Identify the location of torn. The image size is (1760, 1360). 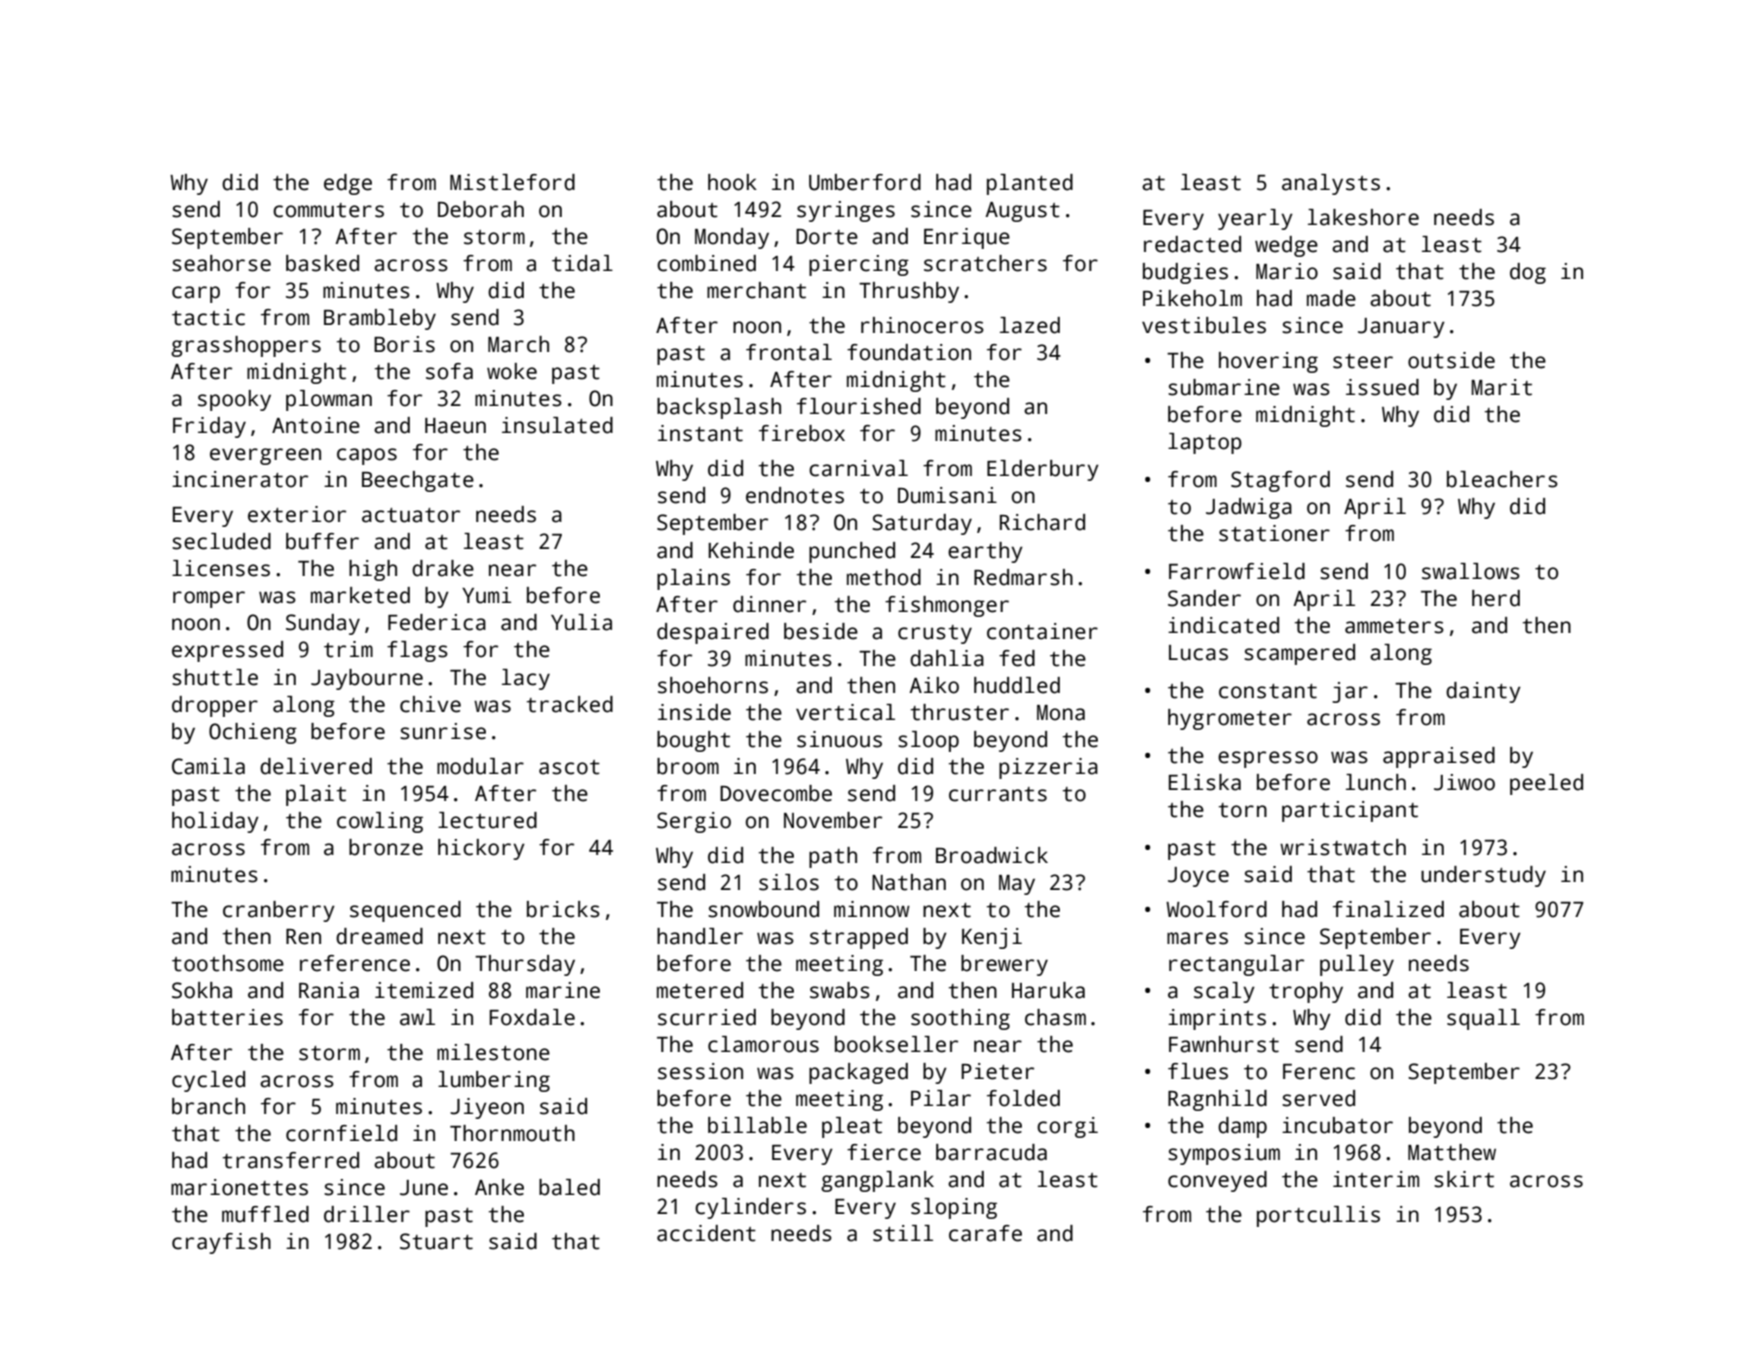
(1242, 810).
